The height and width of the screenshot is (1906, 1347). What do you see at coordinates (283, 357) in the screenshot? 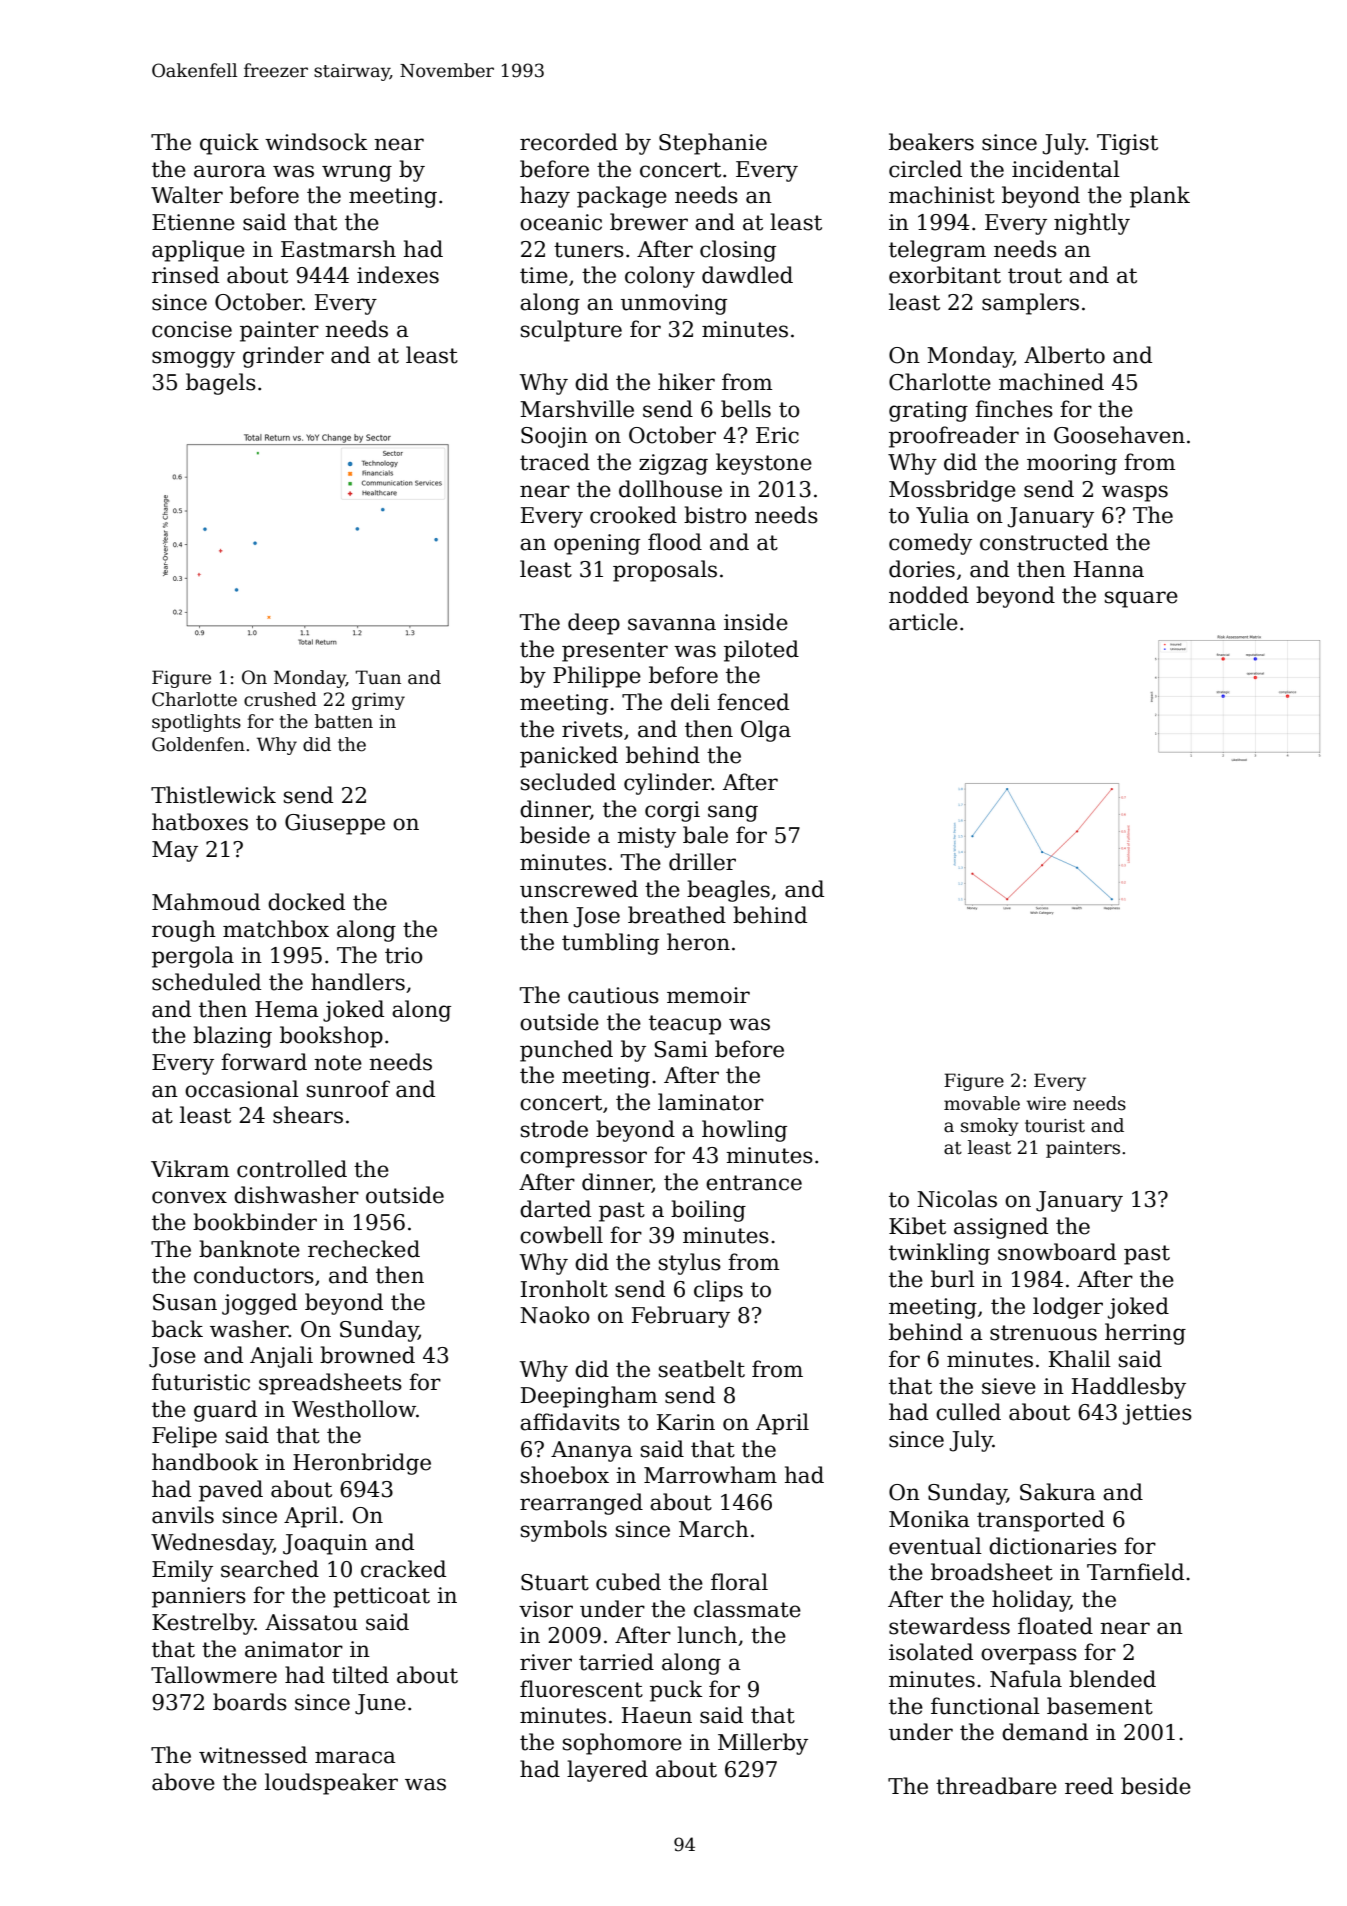
I see `grinder` at bounding box center [283, 357].
